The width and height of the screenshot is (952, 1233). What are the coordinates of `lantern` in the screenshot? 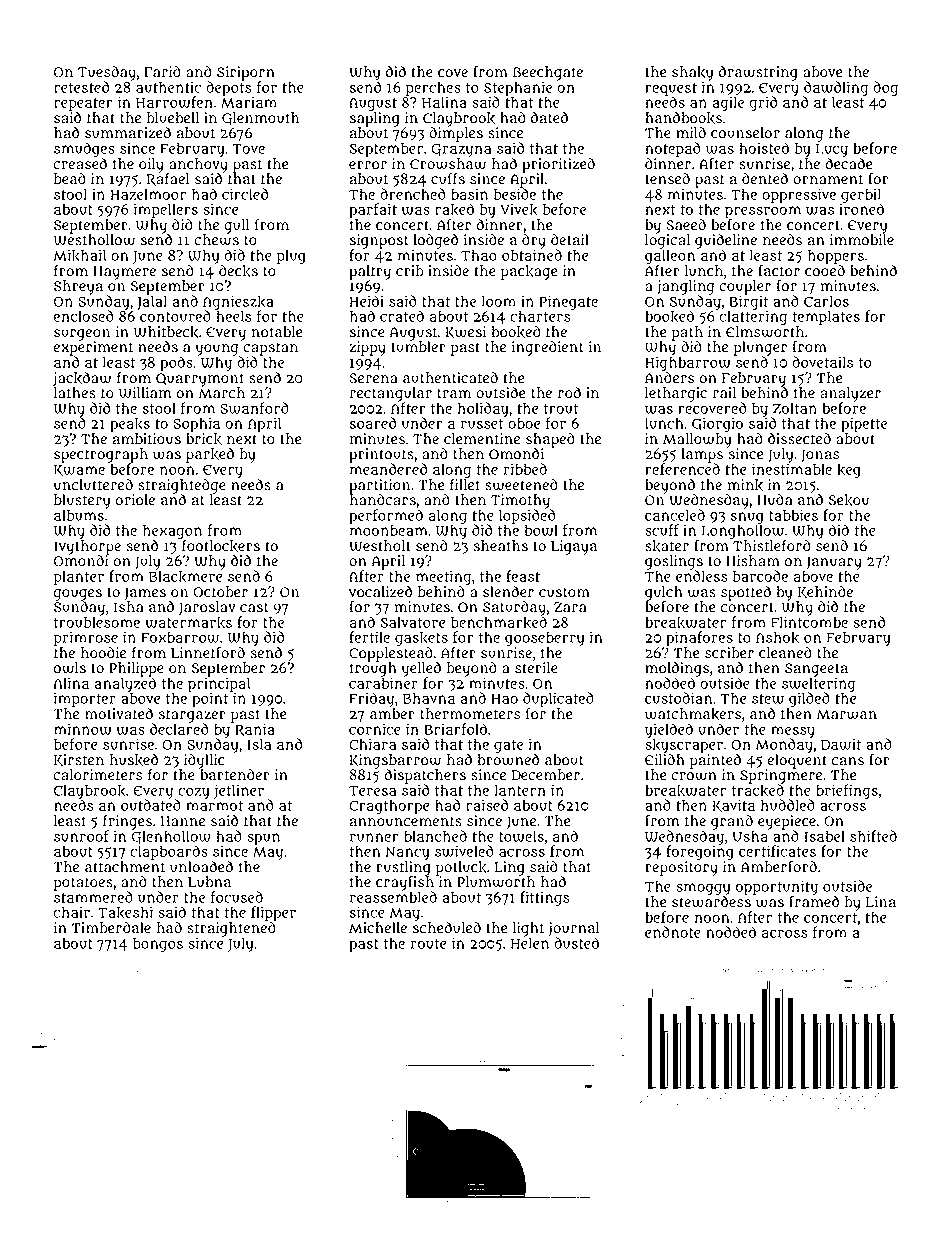 It's located at (520, 790).
